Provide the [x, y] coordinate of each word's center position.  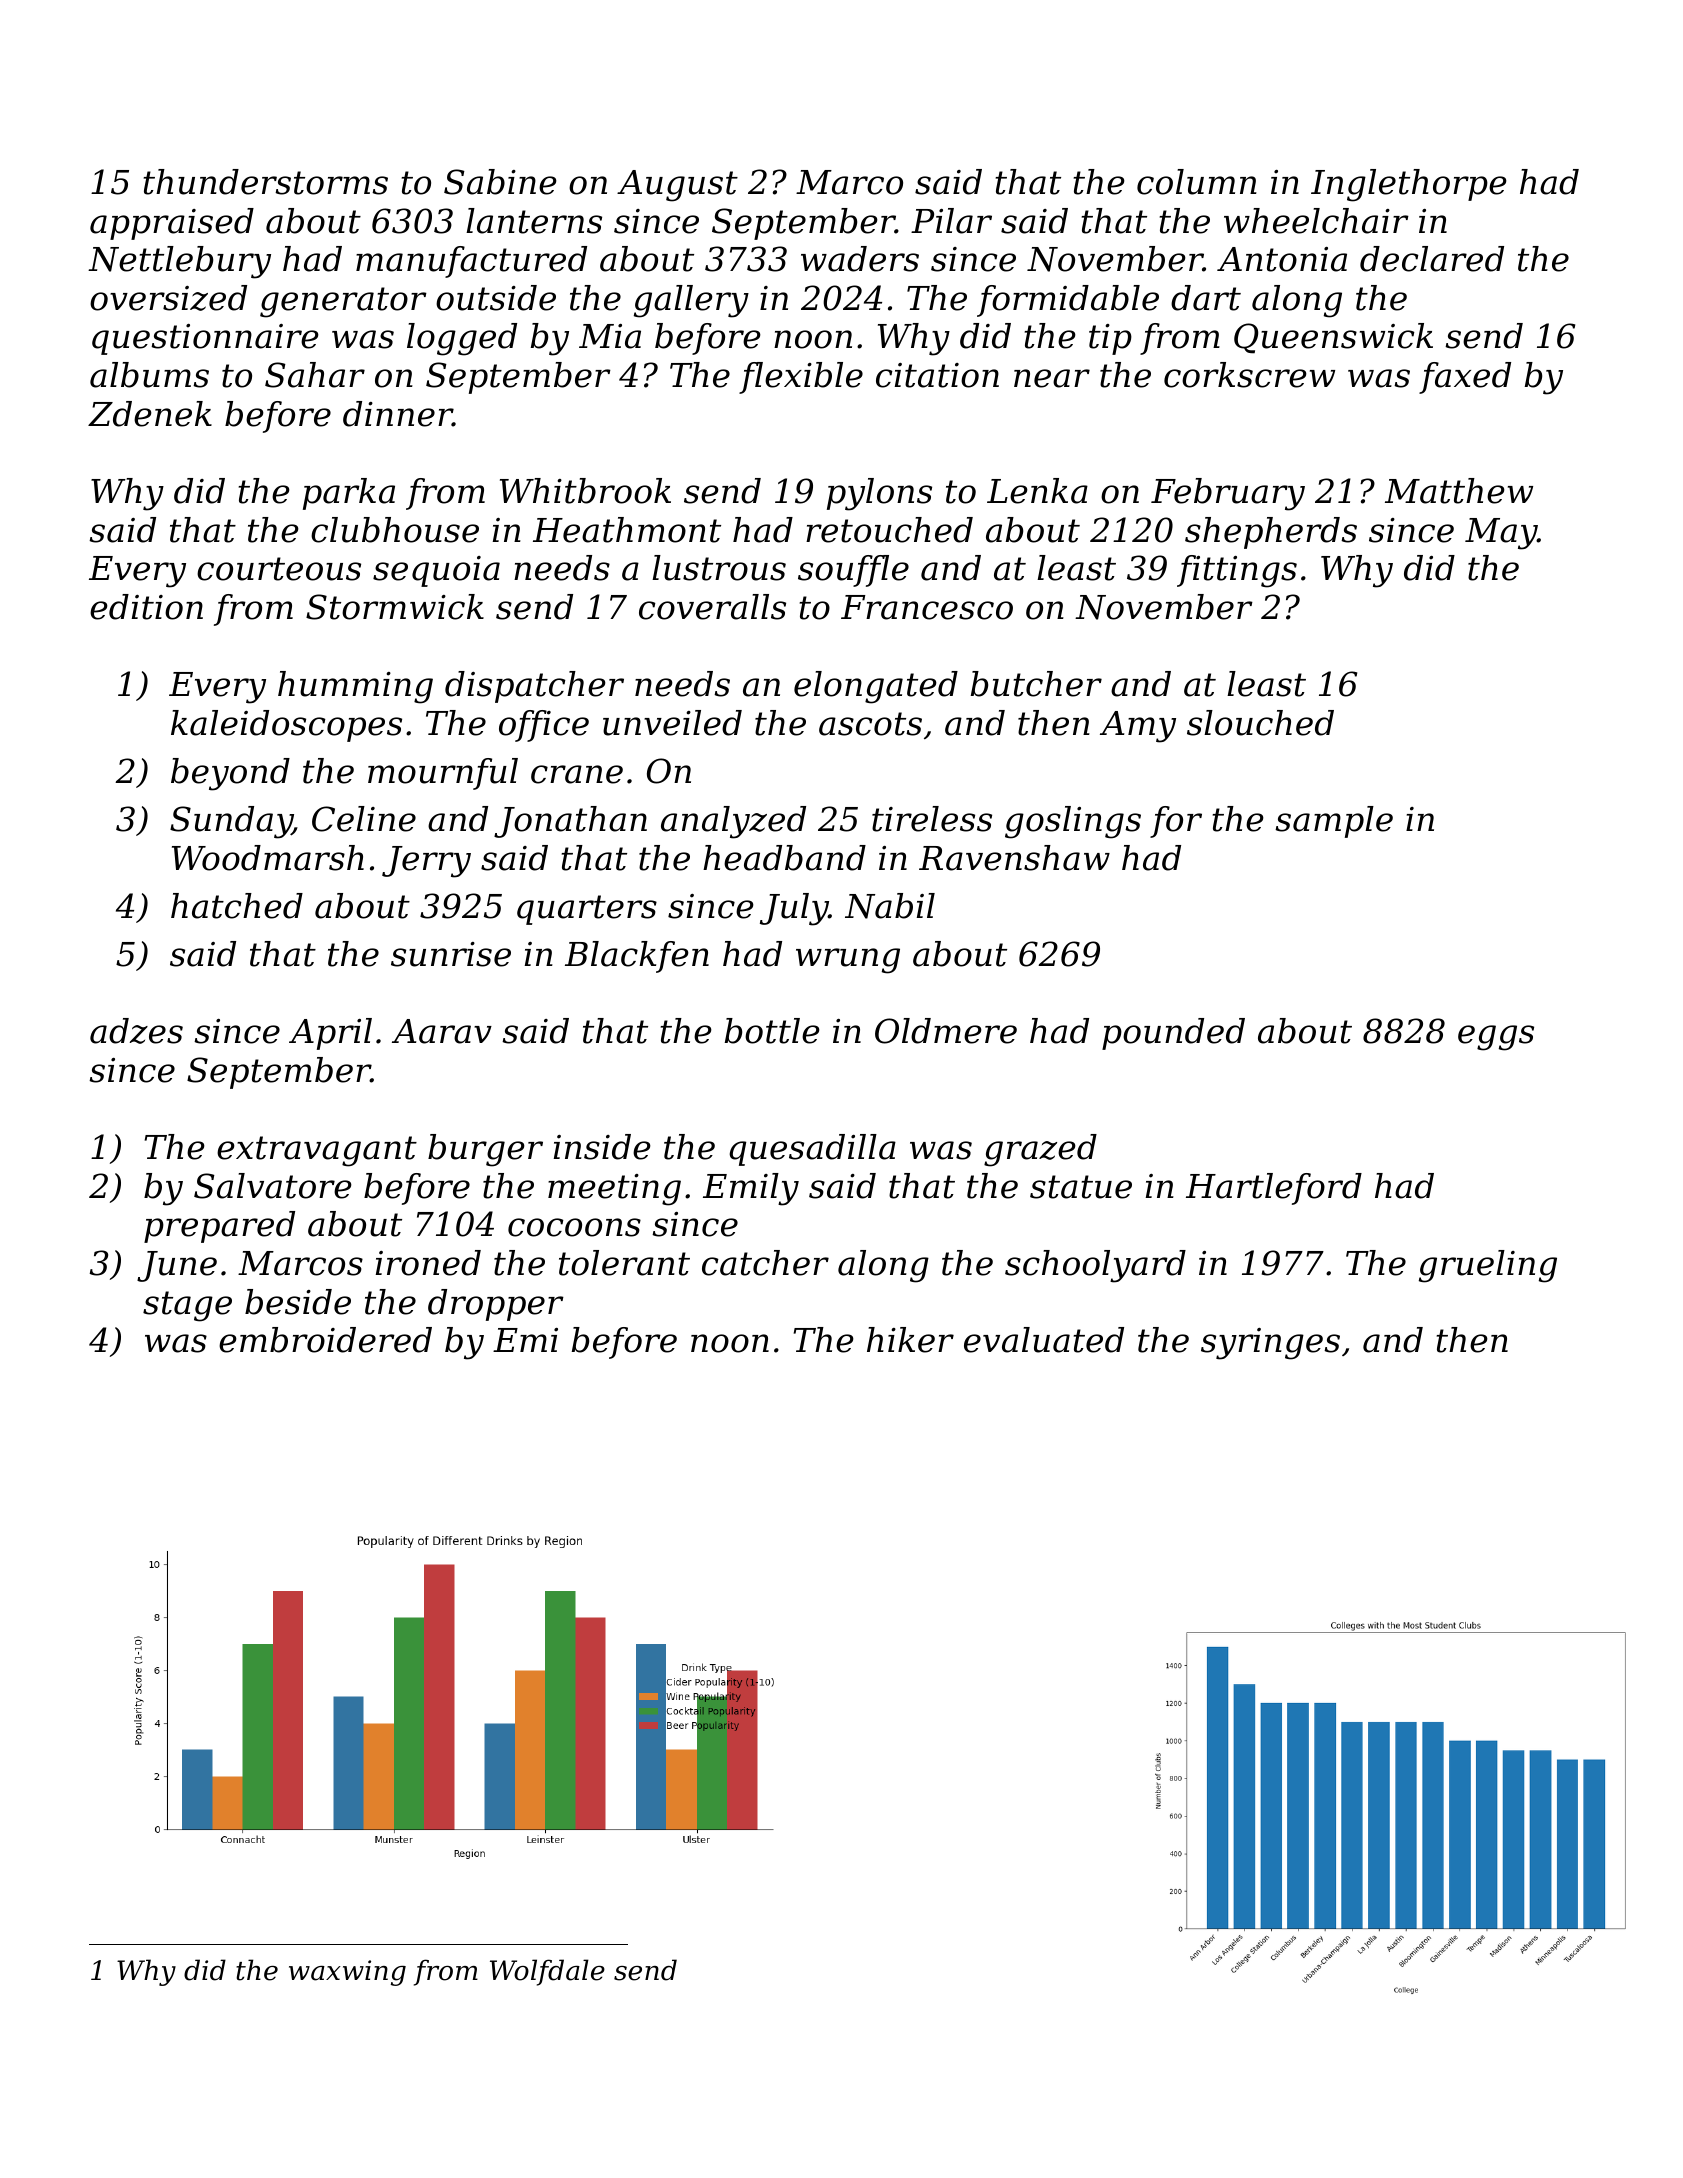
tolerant [624, 1263]
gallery [691, 301]
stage [187, 1306]
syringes [1270, 1344]
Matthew [1459, 491]
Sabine [500, 182]
